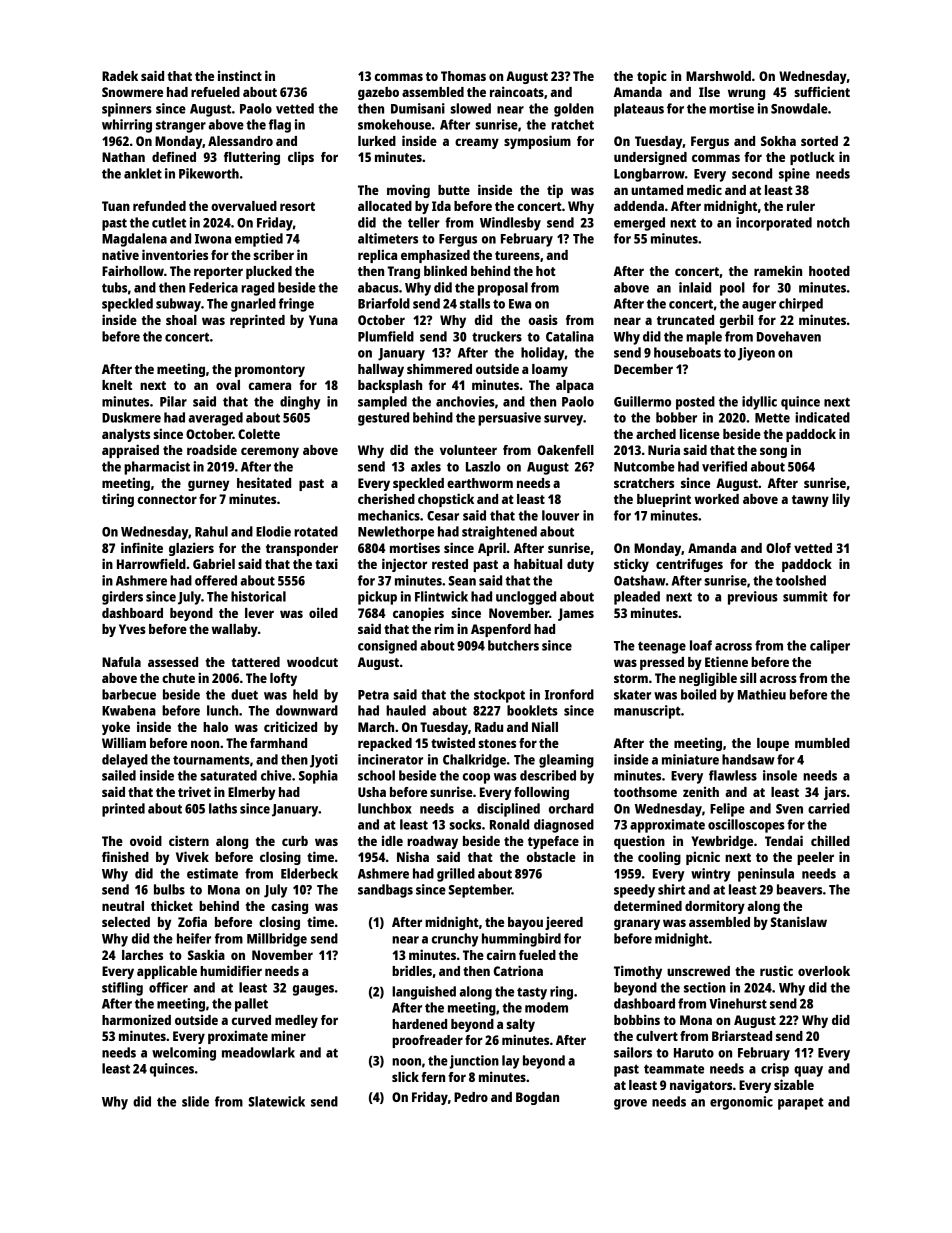 Image resolution: width=952 pixels, height=1233 pixels. Describe the element at coordinates (822, 417) in the screenshot. I see `indicated` at that location.
